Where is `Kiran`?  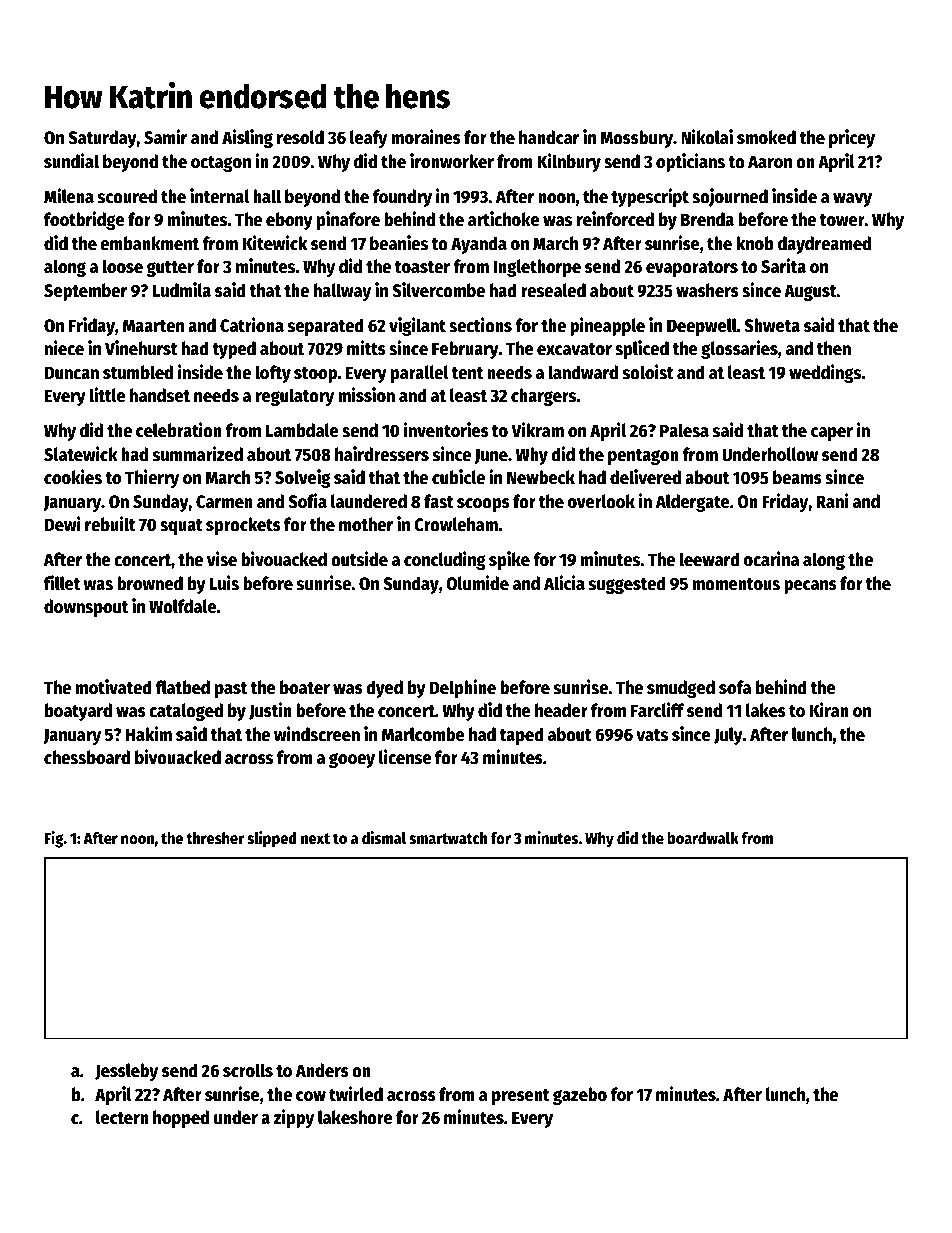 Kiran is located at coordinates (829, 710).
